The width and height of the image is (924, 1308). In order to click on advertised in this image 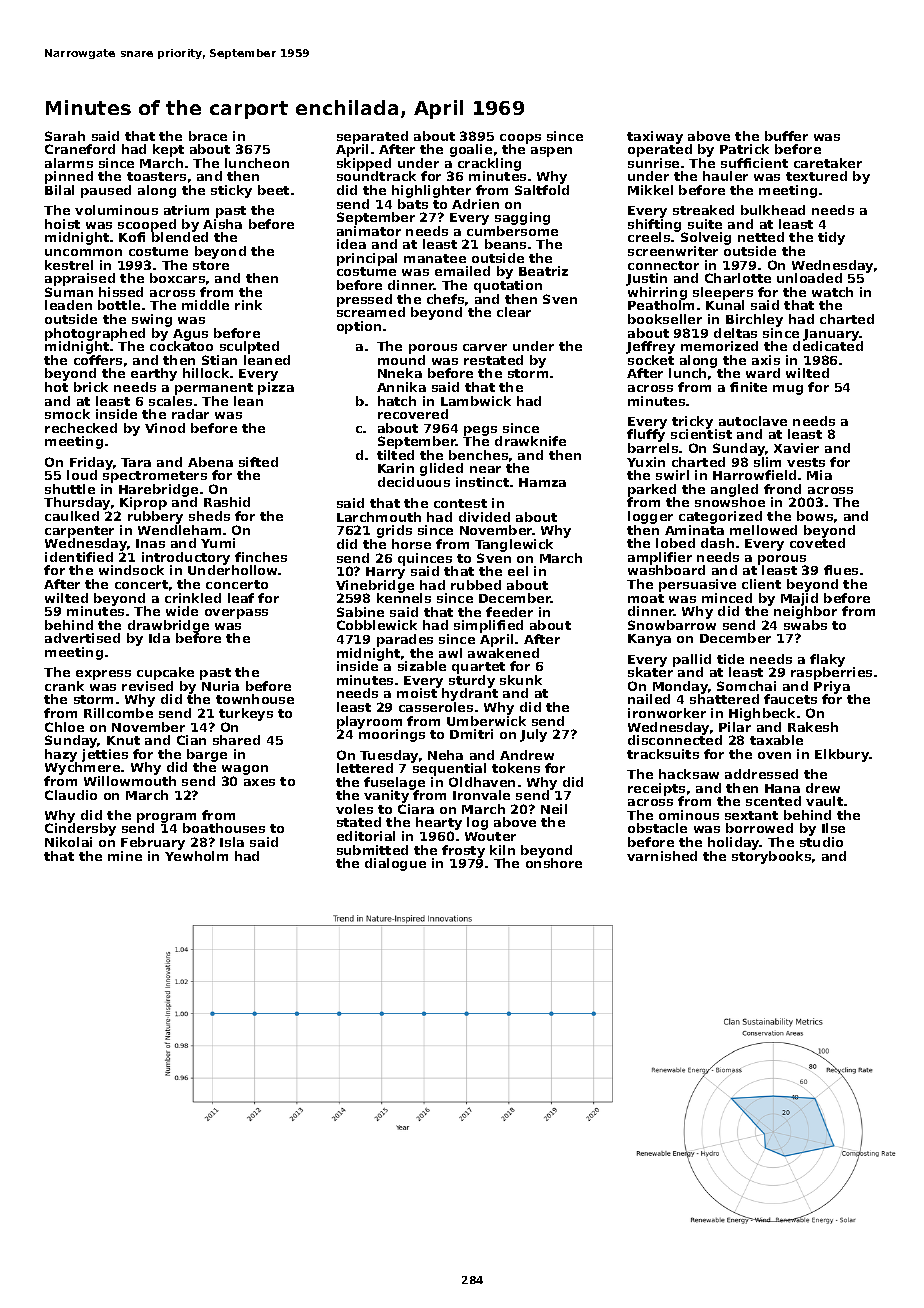, I will do `click(82, 638)`.
